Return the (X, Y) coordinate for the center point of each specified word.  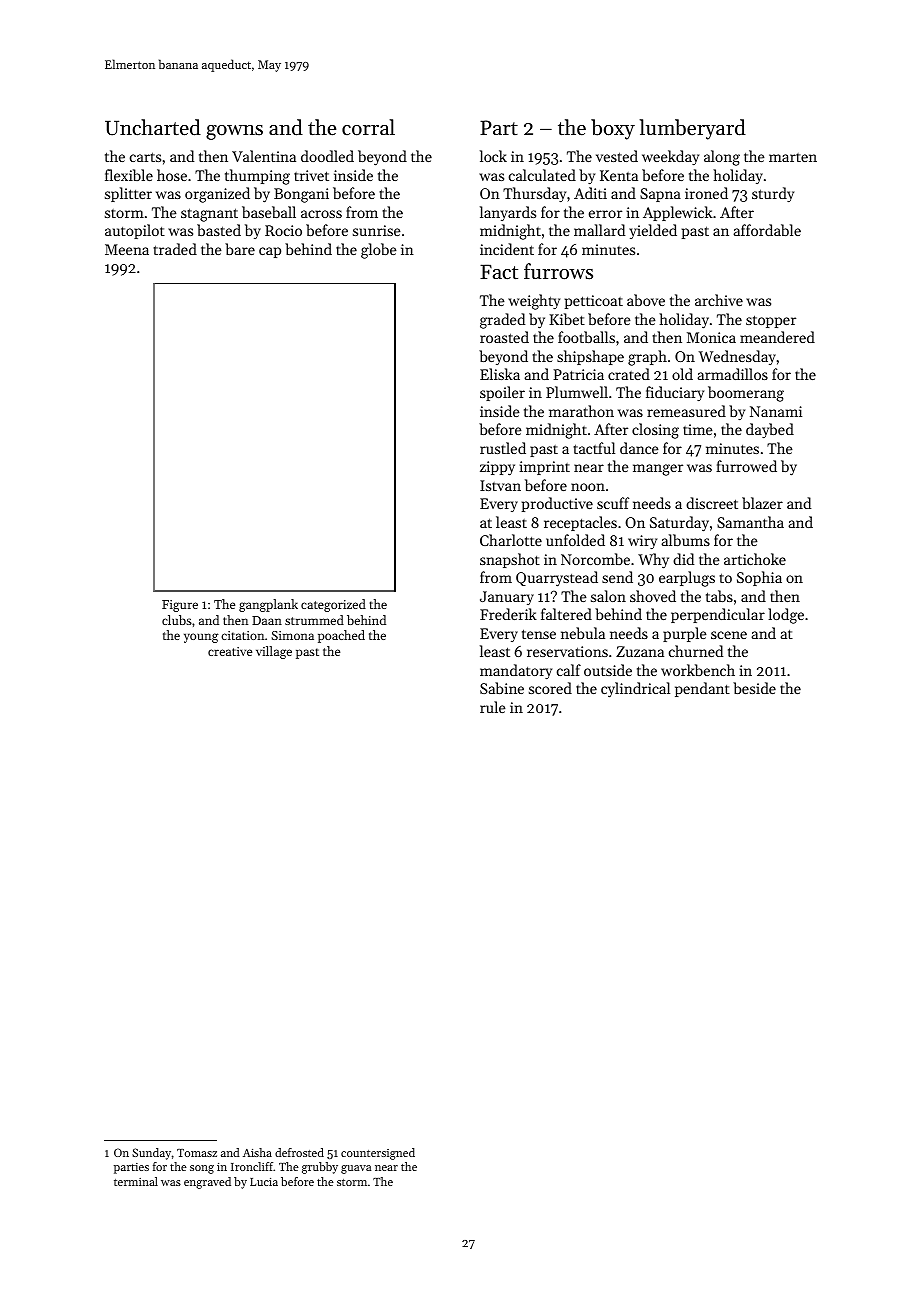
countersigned (378, 1154)
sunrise (377, 230)
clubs (177, 620)
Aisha (257, 1152)
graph (647, 358)
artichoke (755, 559)
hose (172, 175)
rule (493, 707)
